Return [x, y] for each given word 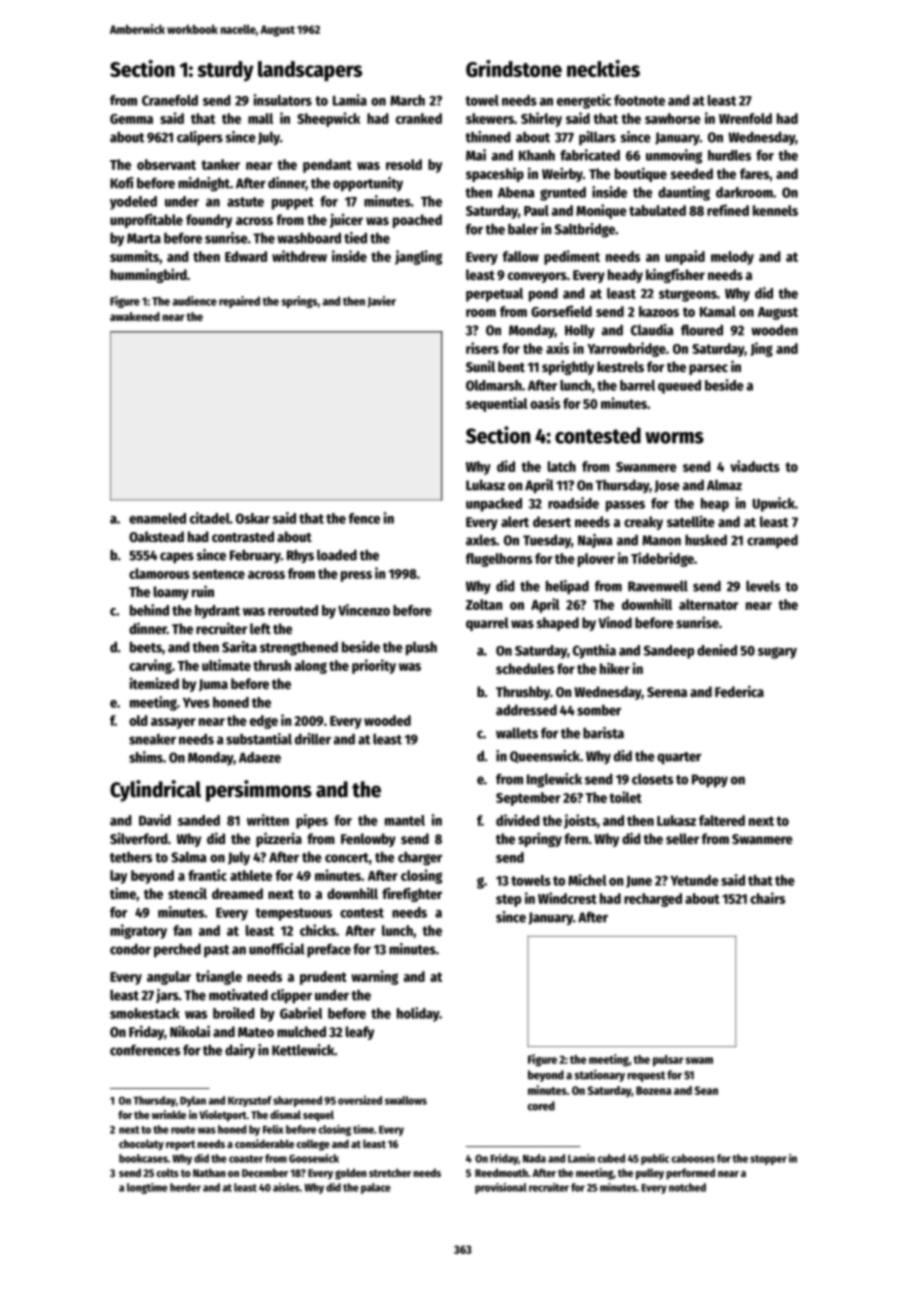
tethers [131, 857]
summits [134, 256]
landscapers [310, 71]
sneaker [152, 739]
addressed [526, 710]
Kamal [718, 311]
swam [699, 1060]
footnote [639, 100]
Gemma [131, 119]
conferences [145, 1050]
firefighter [412, 894]
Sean [706, 1090]
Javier [381, 302]
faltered [722, 820]
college [313, 1145]
